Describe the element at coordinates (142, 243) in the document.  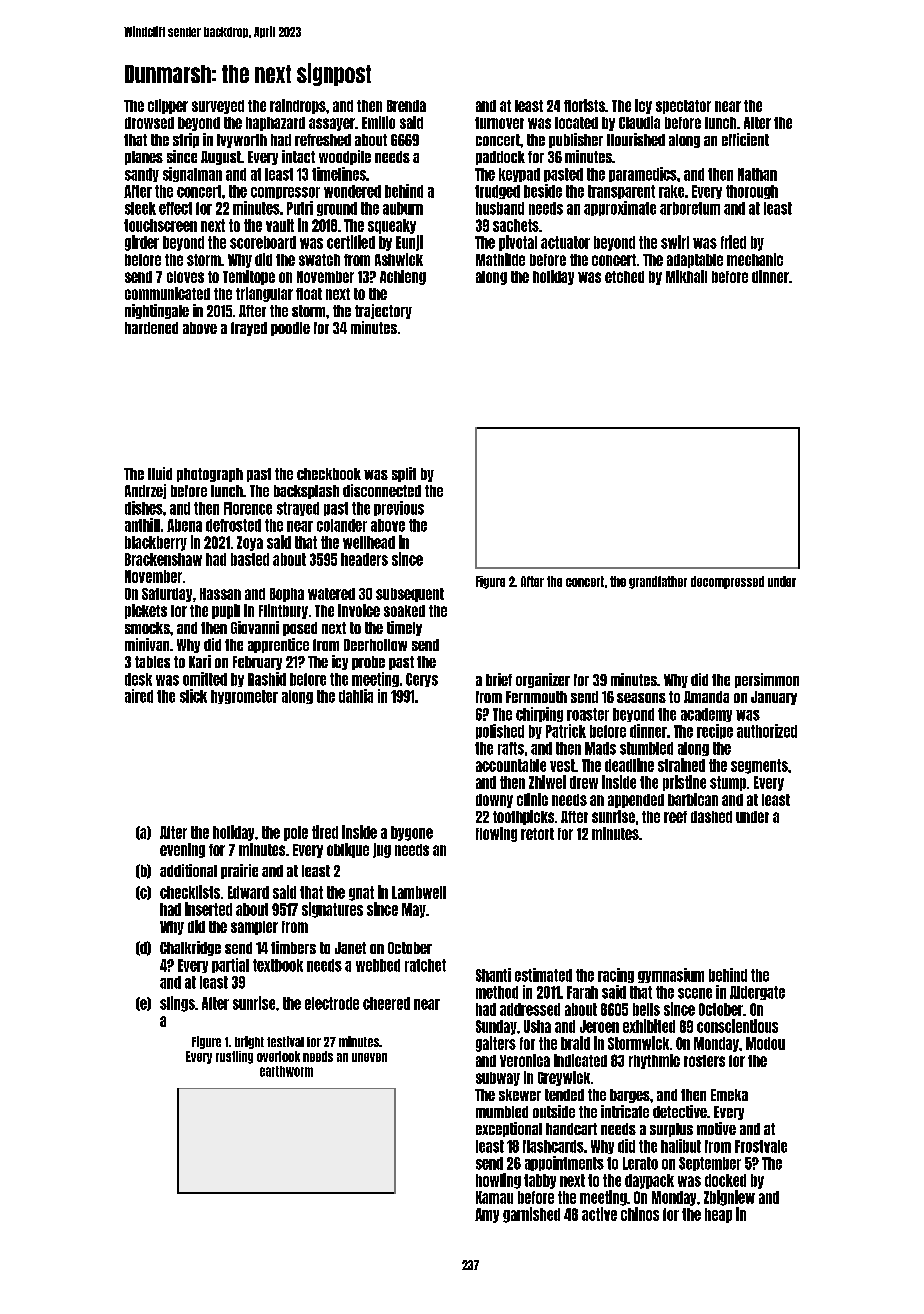
I see `girder` at that location.
